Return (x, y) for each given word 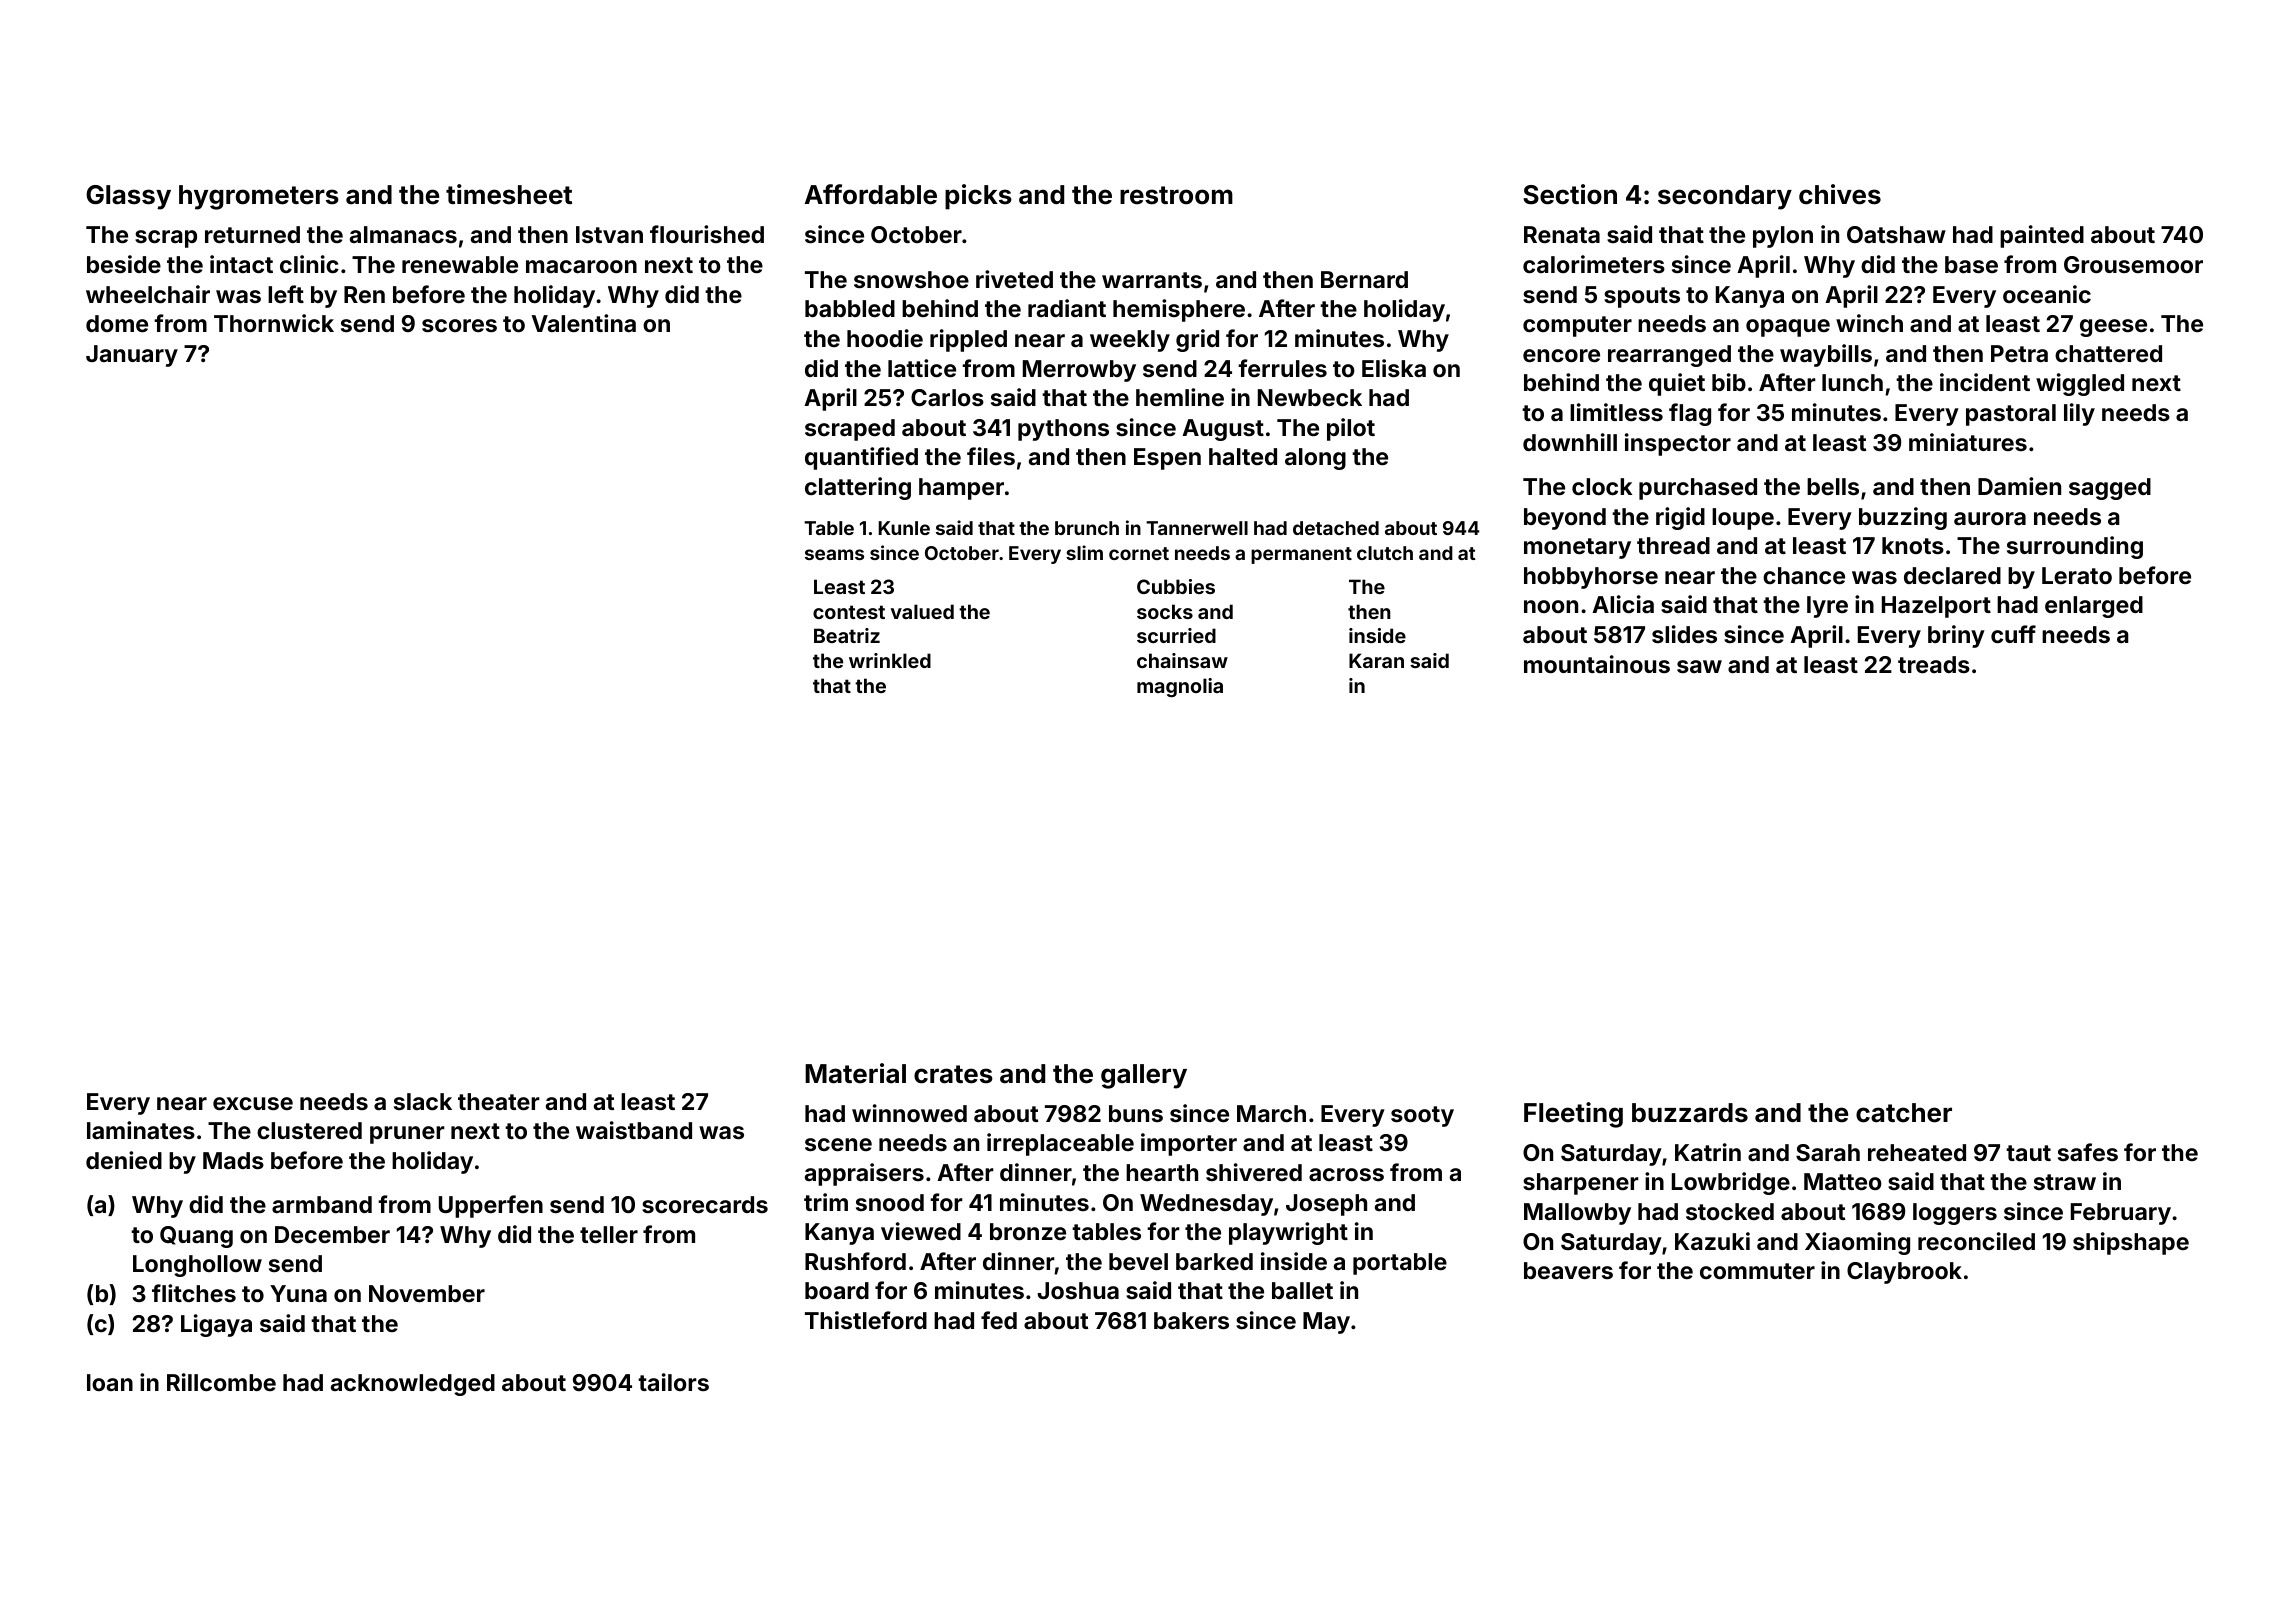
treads (1934, 664)
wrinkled (890, 660)
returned (252, 234)
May (1326, 1323)
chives (1840, 194)
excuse (253, 1103)
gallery (1144, 1076)
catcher (1904, 1113)
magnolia (1180, 687)
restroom (1176, 195)
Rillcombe (221, 1382)
